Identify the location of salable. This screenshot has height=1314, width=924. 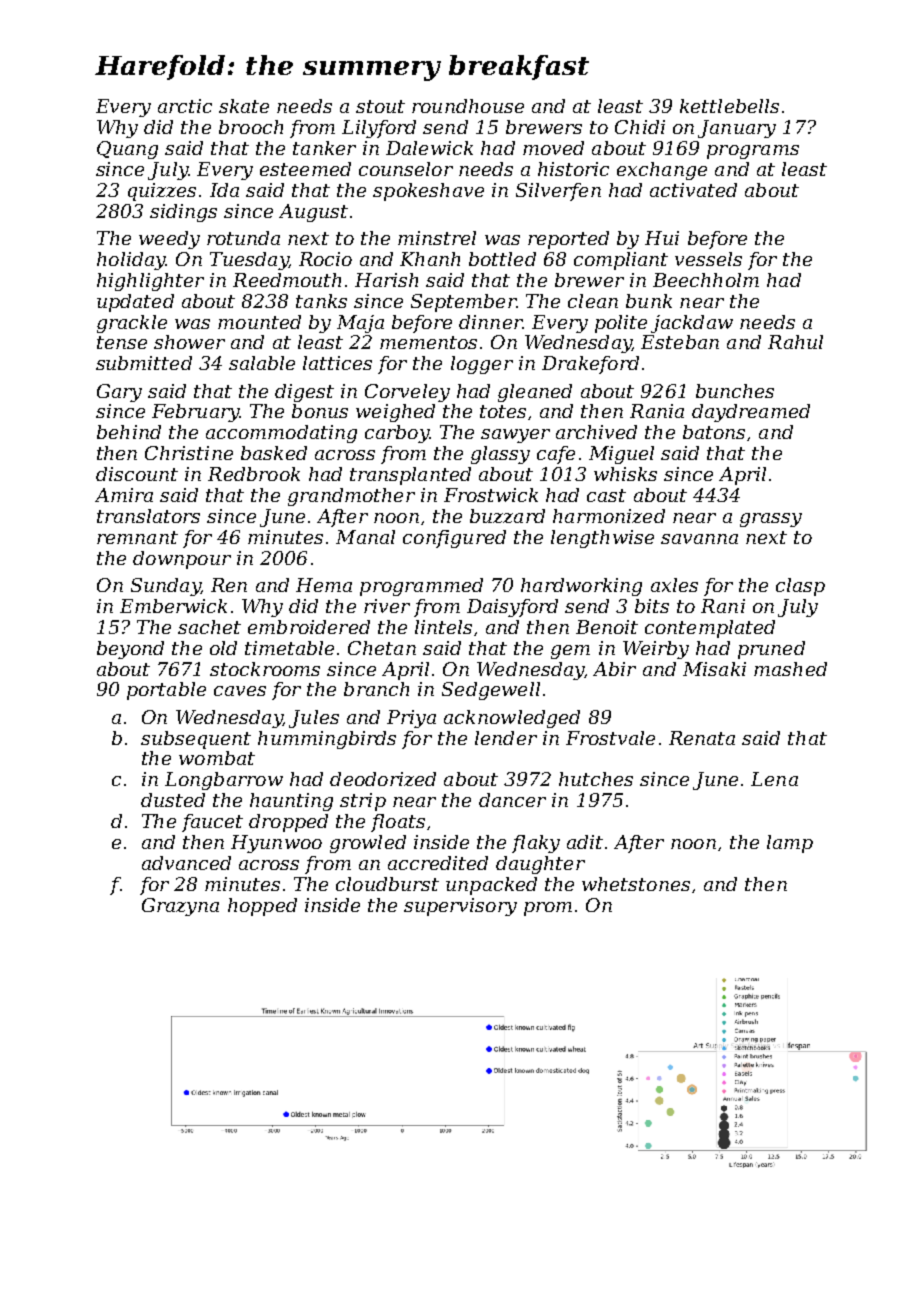
(262, 363).
